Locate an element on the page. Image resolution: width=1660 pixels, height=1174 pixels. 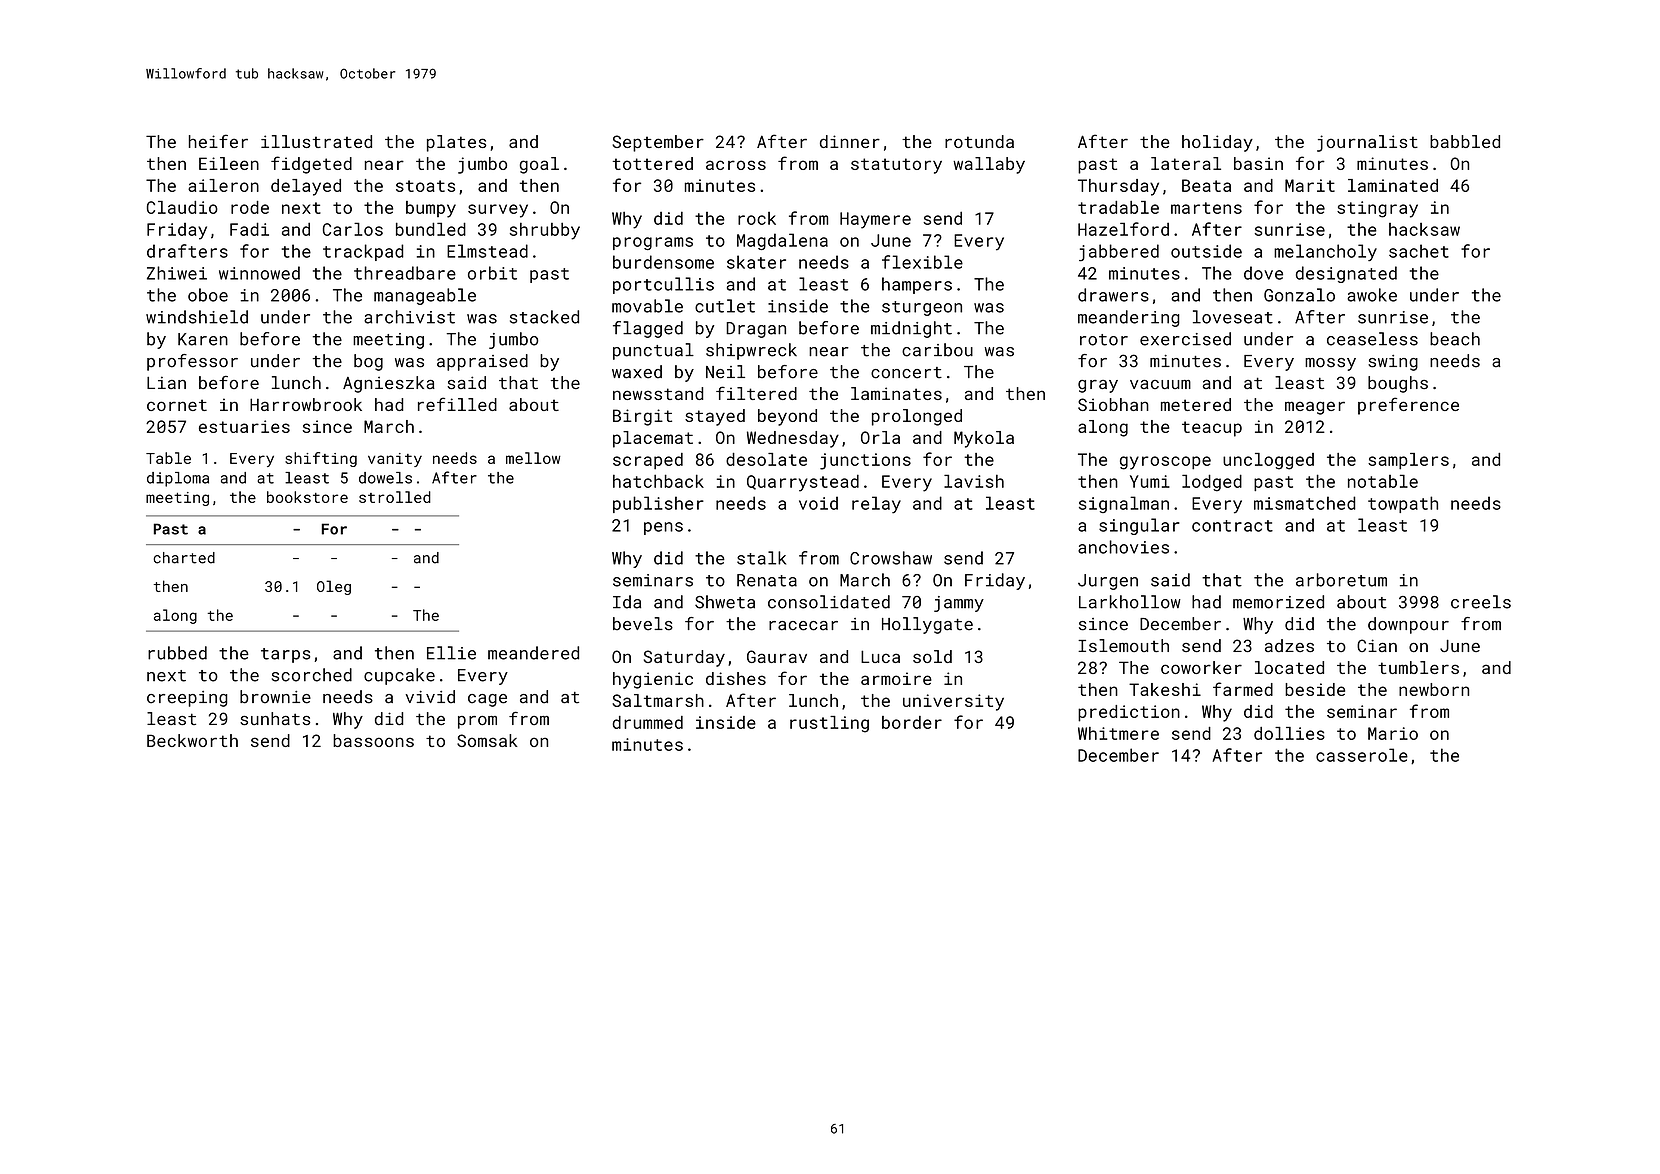
strolled is located at coordinates (395, 497).
